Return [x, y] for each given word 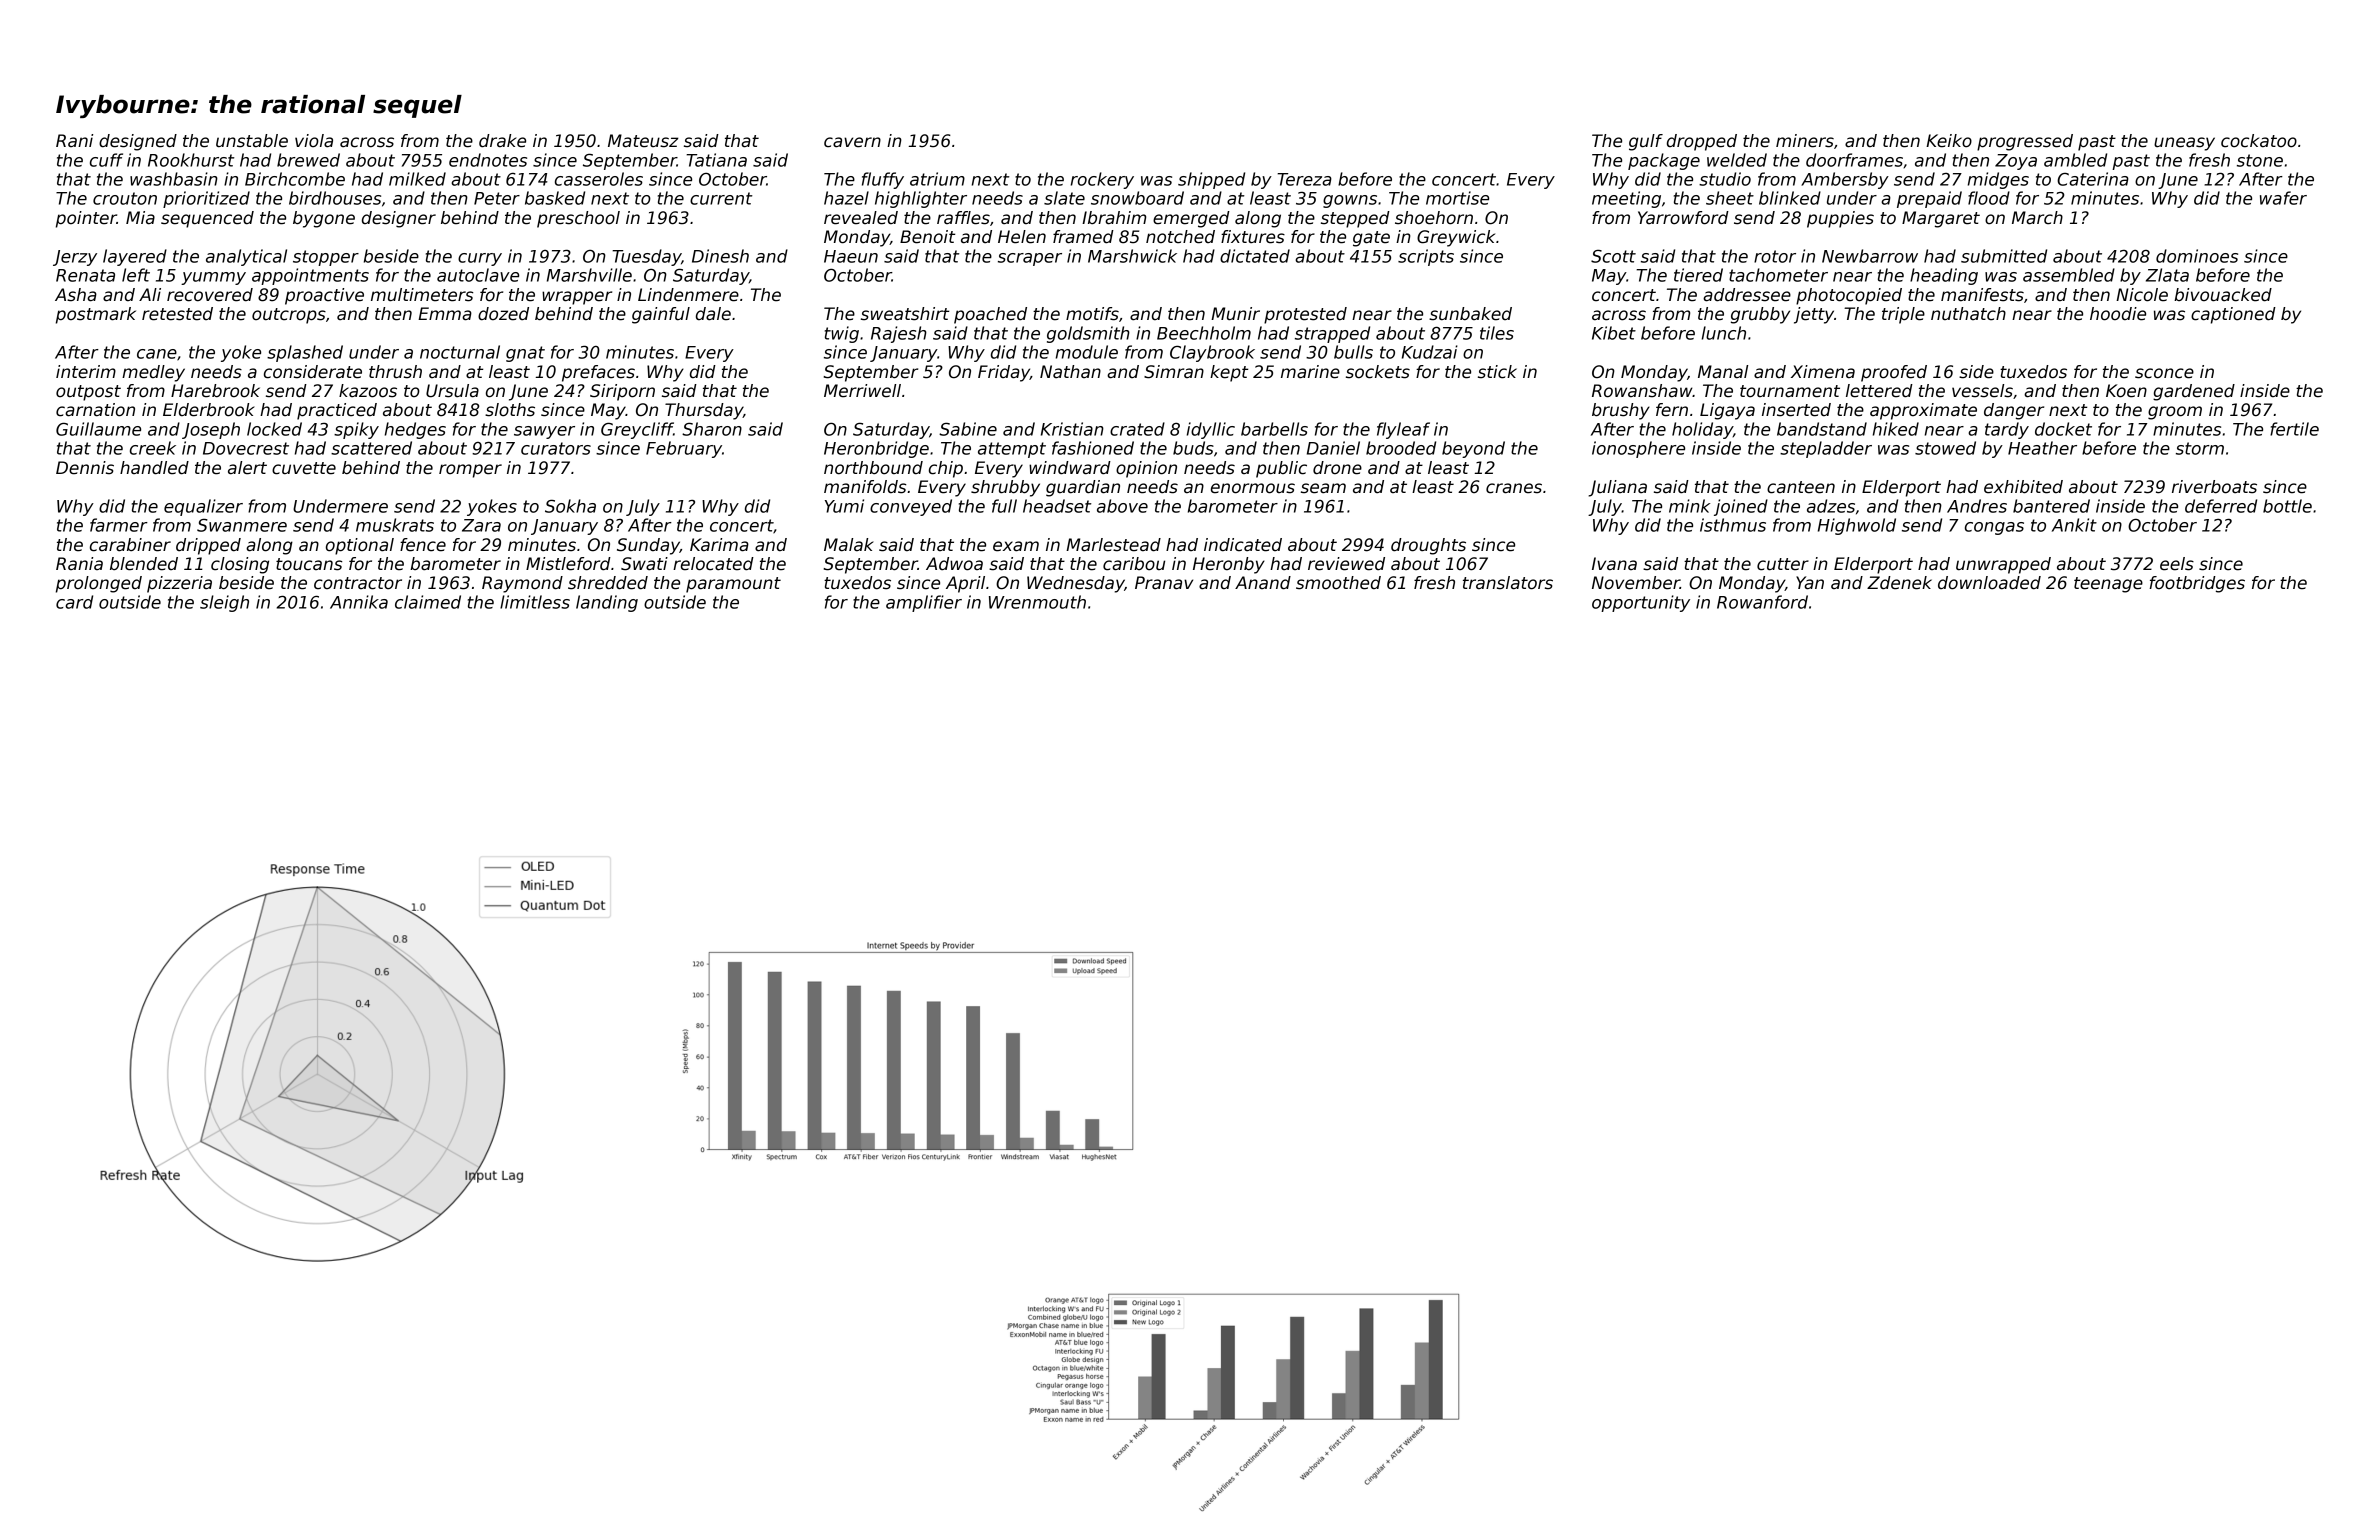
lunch [1724, 333]
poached [990, 315]
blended [144, 564]
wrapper [577, 298]
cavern [852, 142]
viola [314, 141]
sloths [510, 410]
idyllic [1211, 430]
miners [1805, 141]
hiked [1896, 429]
